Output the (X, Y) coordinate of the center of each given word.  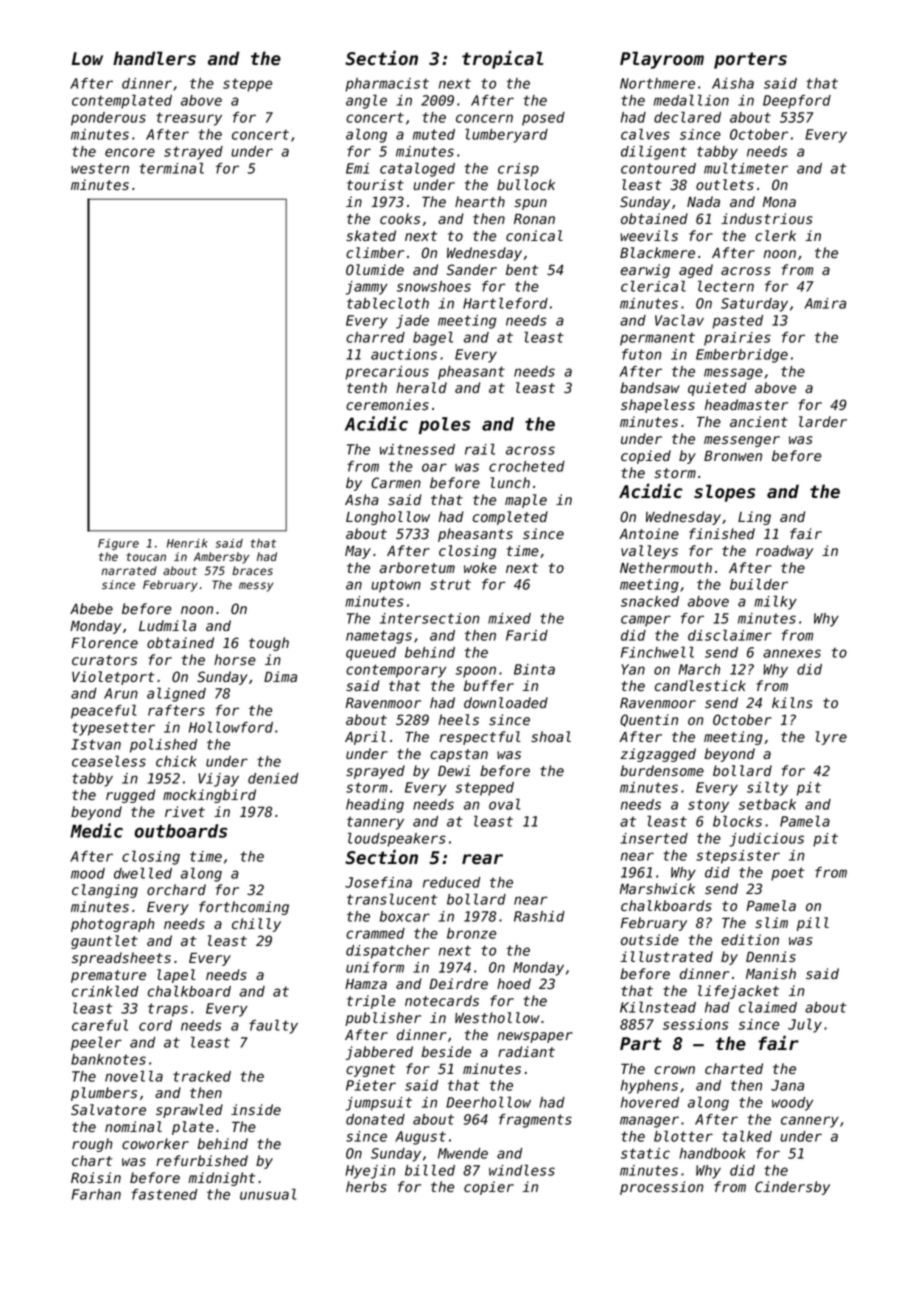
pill (813, 924)
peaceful (104, 711)
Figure (118, 544)
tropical (502, 59)
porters (750, 60)
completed (510, 518)
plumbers (104, 1094)
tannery (375, 823)
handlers (154, 58)
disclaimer (730, 635)
